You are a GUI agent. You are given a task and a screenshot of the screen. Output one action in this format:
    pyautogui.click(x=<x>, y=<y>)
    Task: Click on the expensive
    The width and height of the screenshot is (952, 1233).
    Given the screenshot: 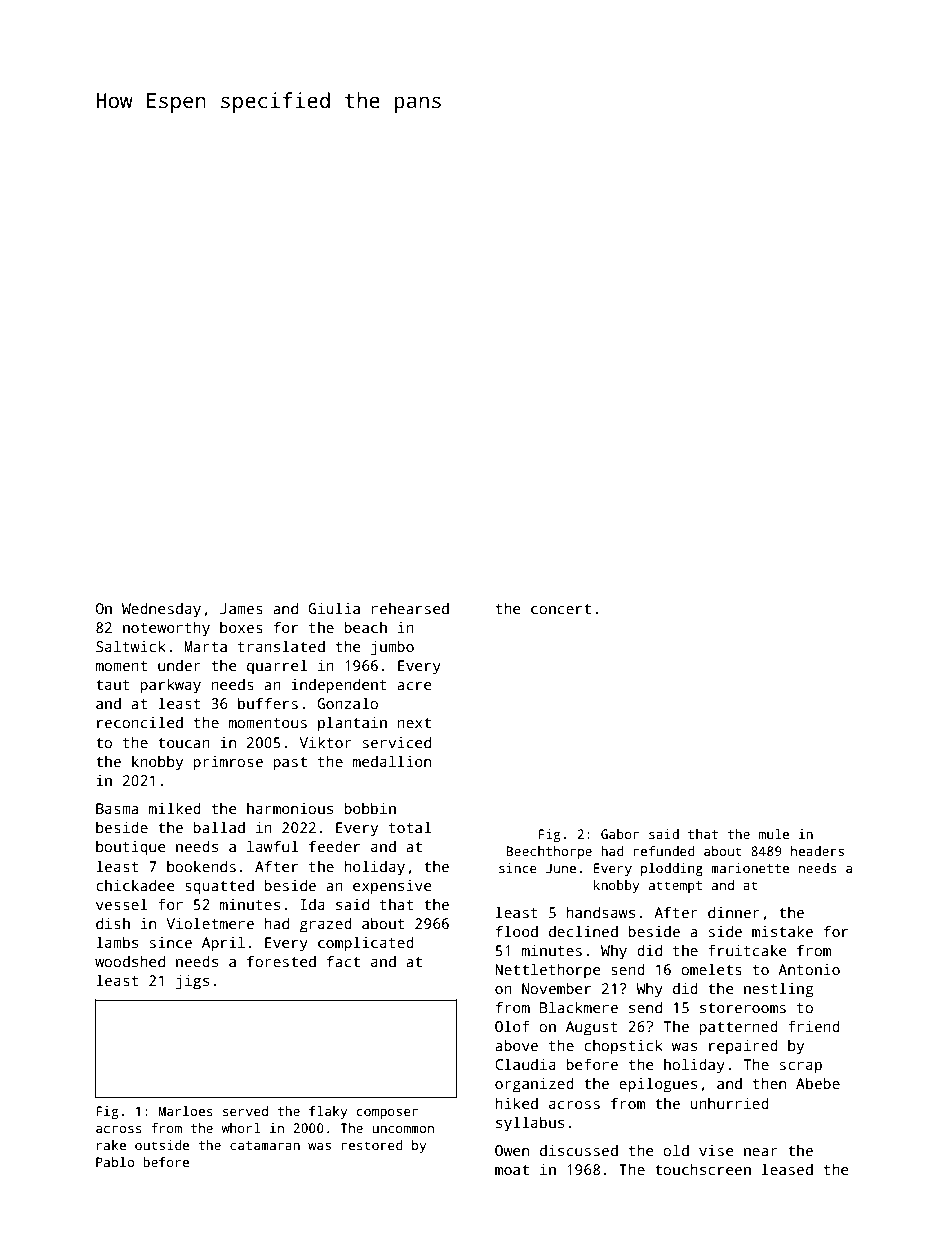 What is the action you would take?
    pyautogui.click(x=392, y=887)
